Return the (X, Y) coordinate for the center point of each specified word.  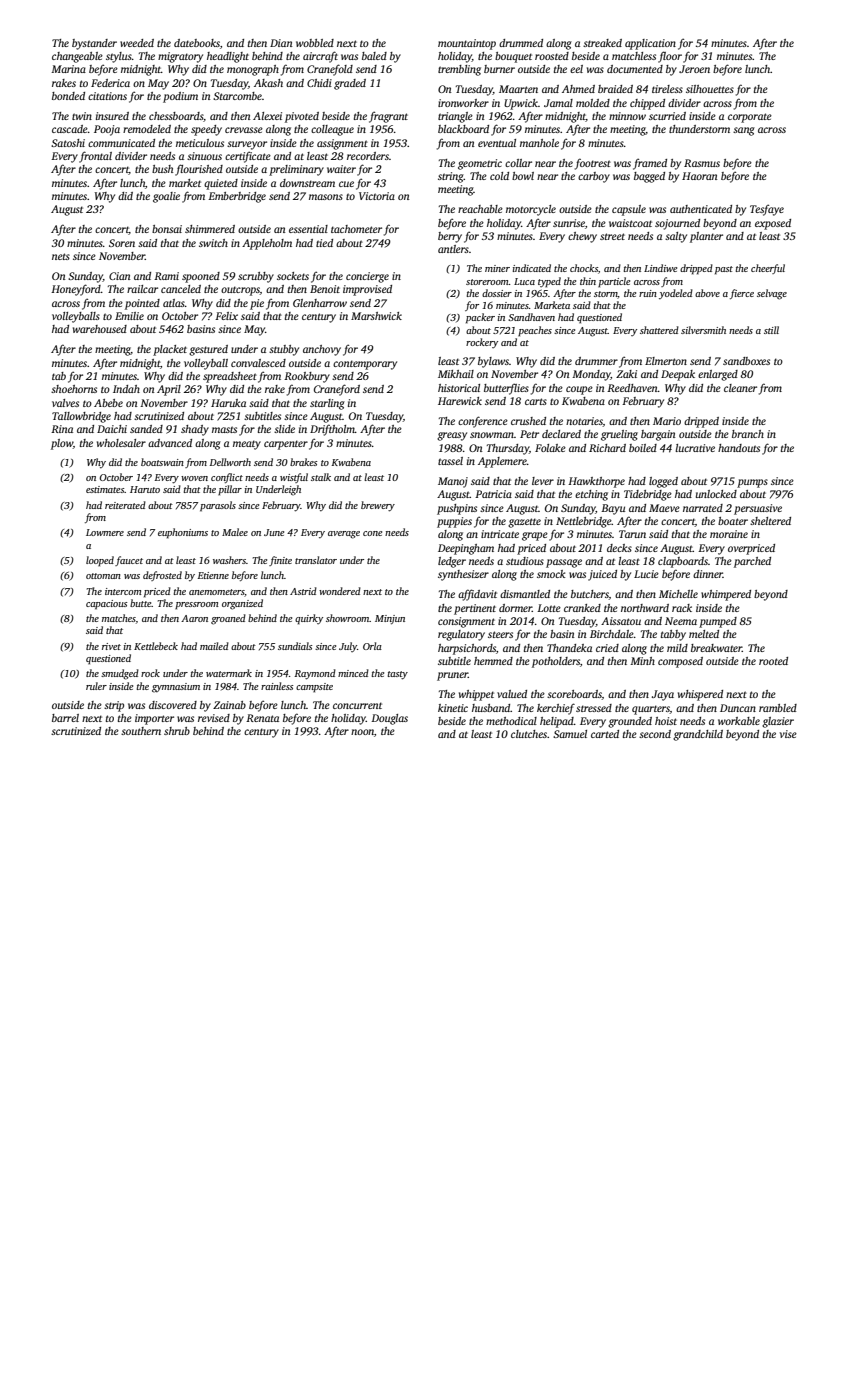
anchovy (322, 350)
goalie (166, 197)
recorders (368, 156)
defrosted (162, 576)
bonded (68, 96)
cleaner (740, 388)
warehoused (100, 329)
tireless (667, 89)
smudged (120, 674)
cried (607, 648)
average (344, 535)
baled (374, 56)
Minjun (390, 619)
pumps (752, 483)
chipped (647, 104)
